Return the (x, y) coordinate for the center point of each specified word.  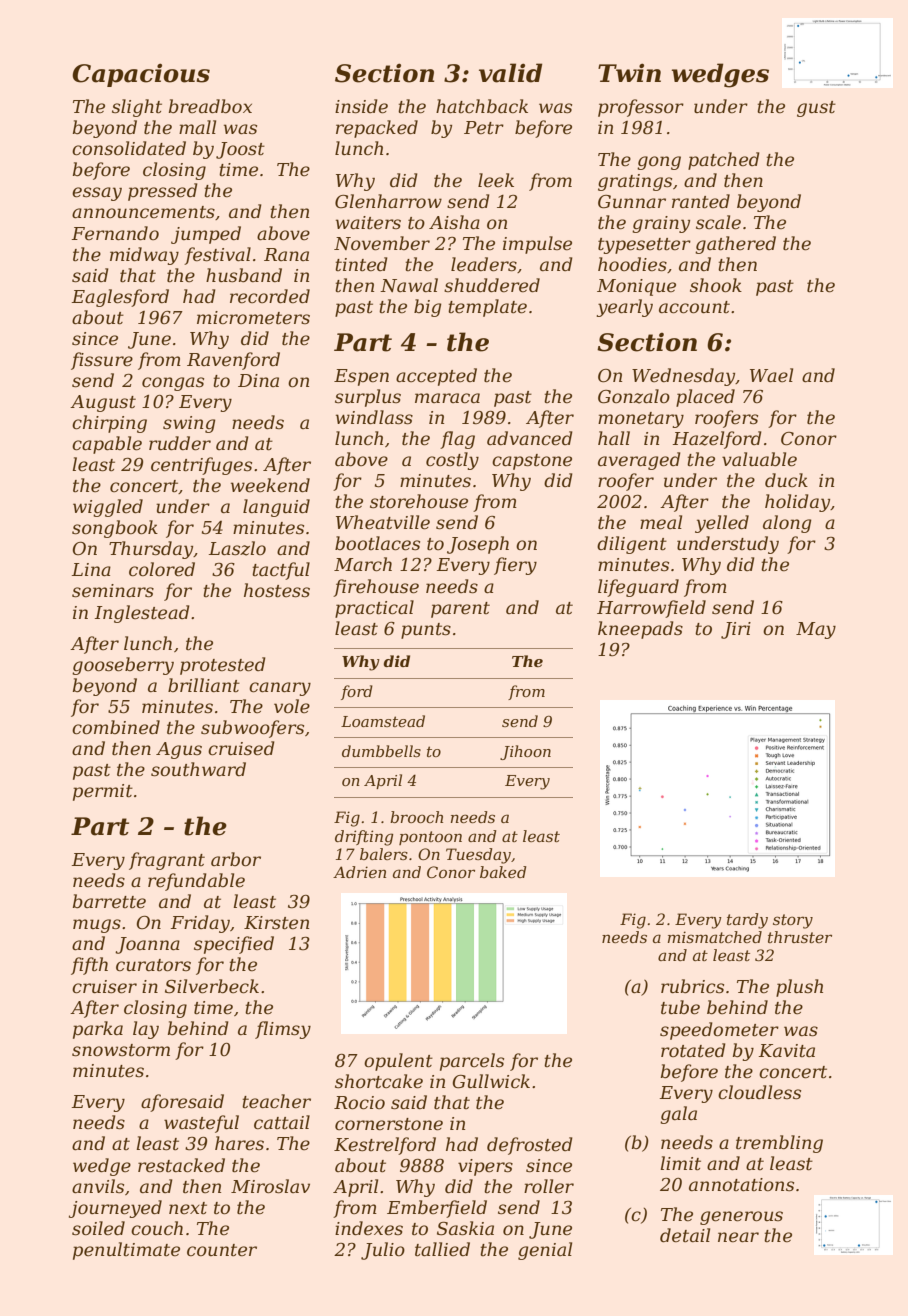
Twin (629, 72)
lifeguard (638, 588)
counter (222, 1250)
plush (799, 988)
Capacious (141, 75)
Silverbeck (212, 986)
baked (503, 872)
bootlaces (377, 543)
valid (510, 73)
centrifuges (201, 466)
